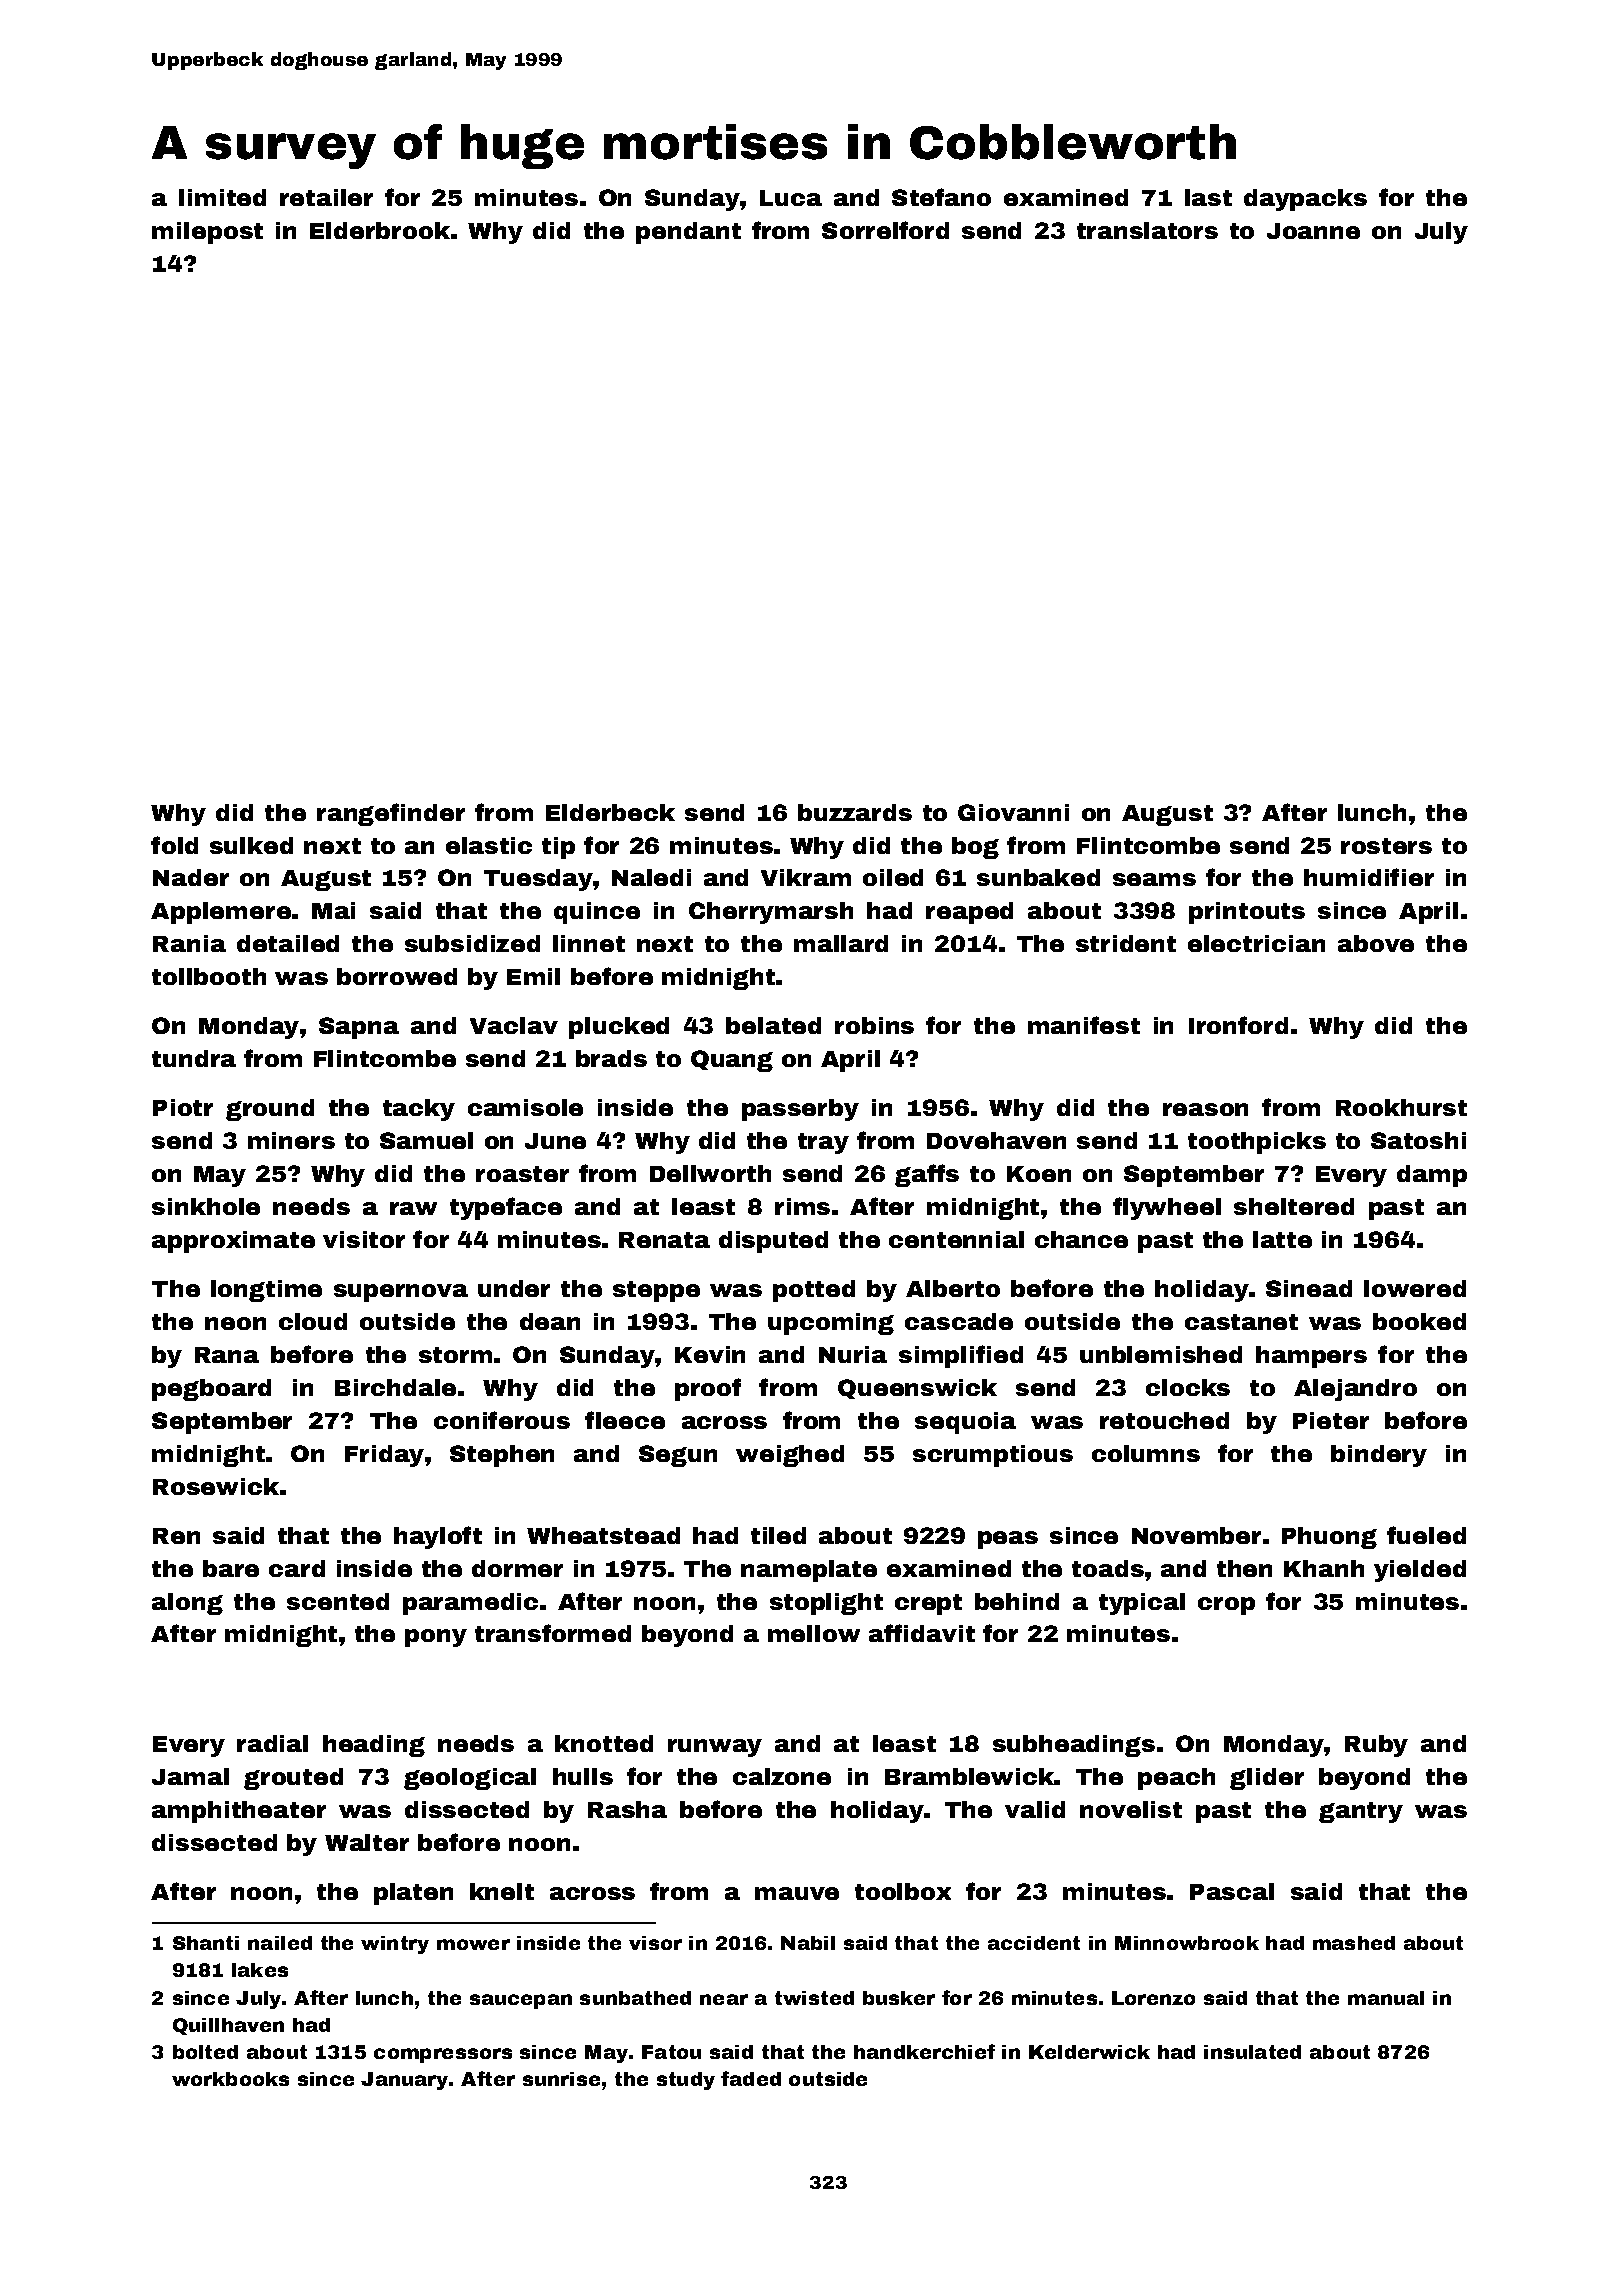 The height and width of the page is (2292, 1620). I want to click on Sorrelford, so click(885, 230).
